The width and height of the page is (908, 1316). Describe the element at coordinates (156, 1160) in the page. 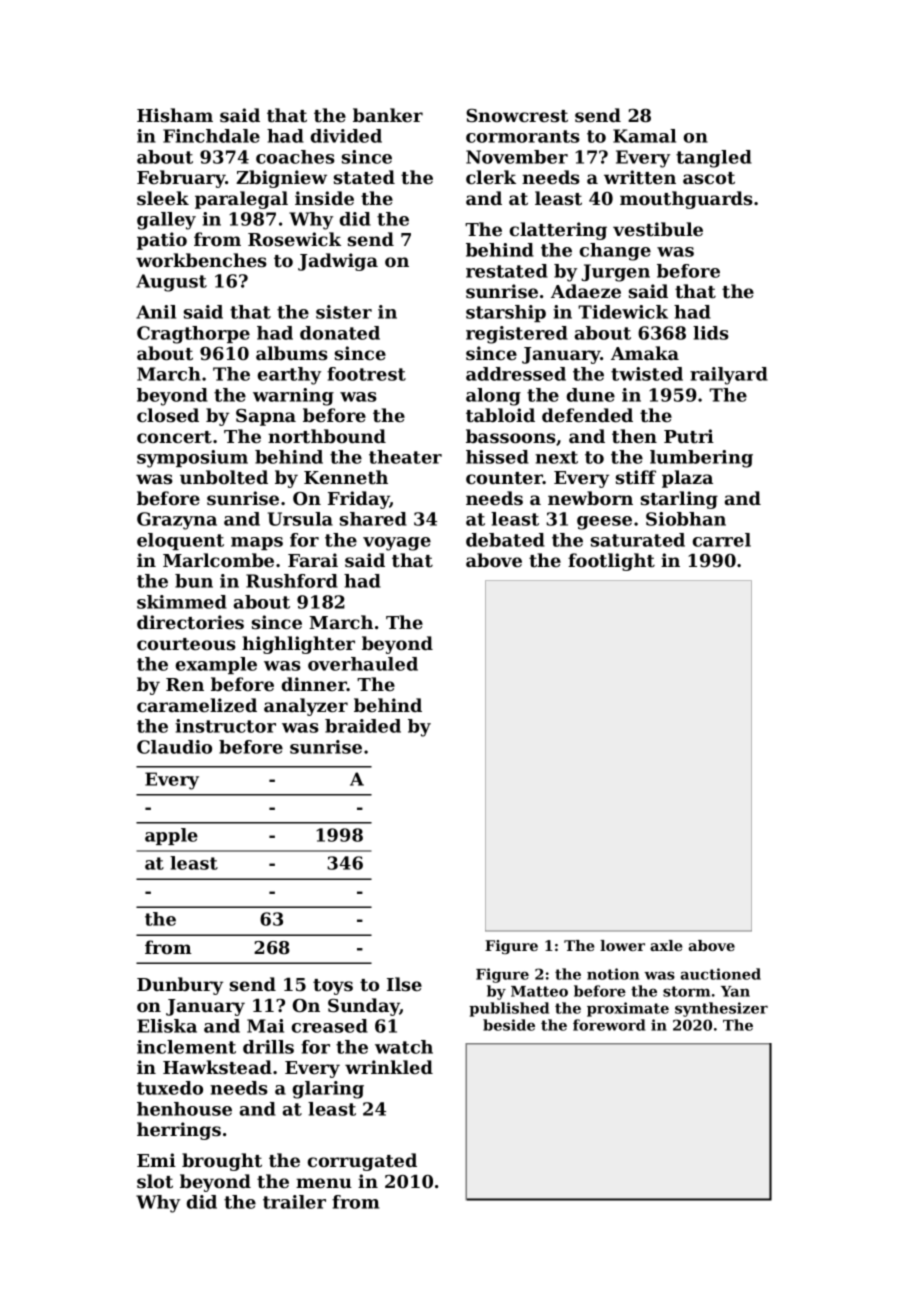

I see `Emi` at that location.
